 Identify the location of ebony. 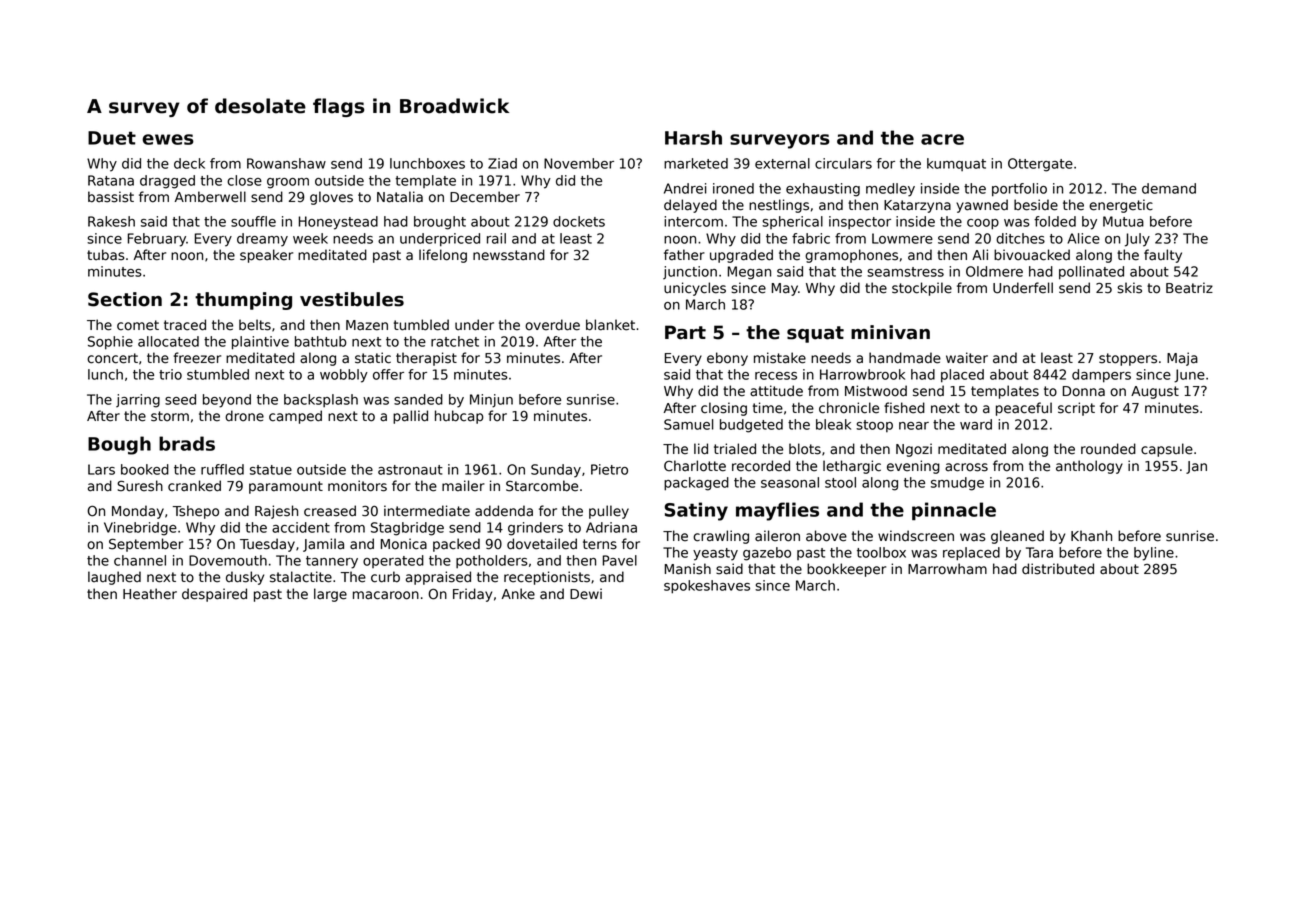
(727, 359).
